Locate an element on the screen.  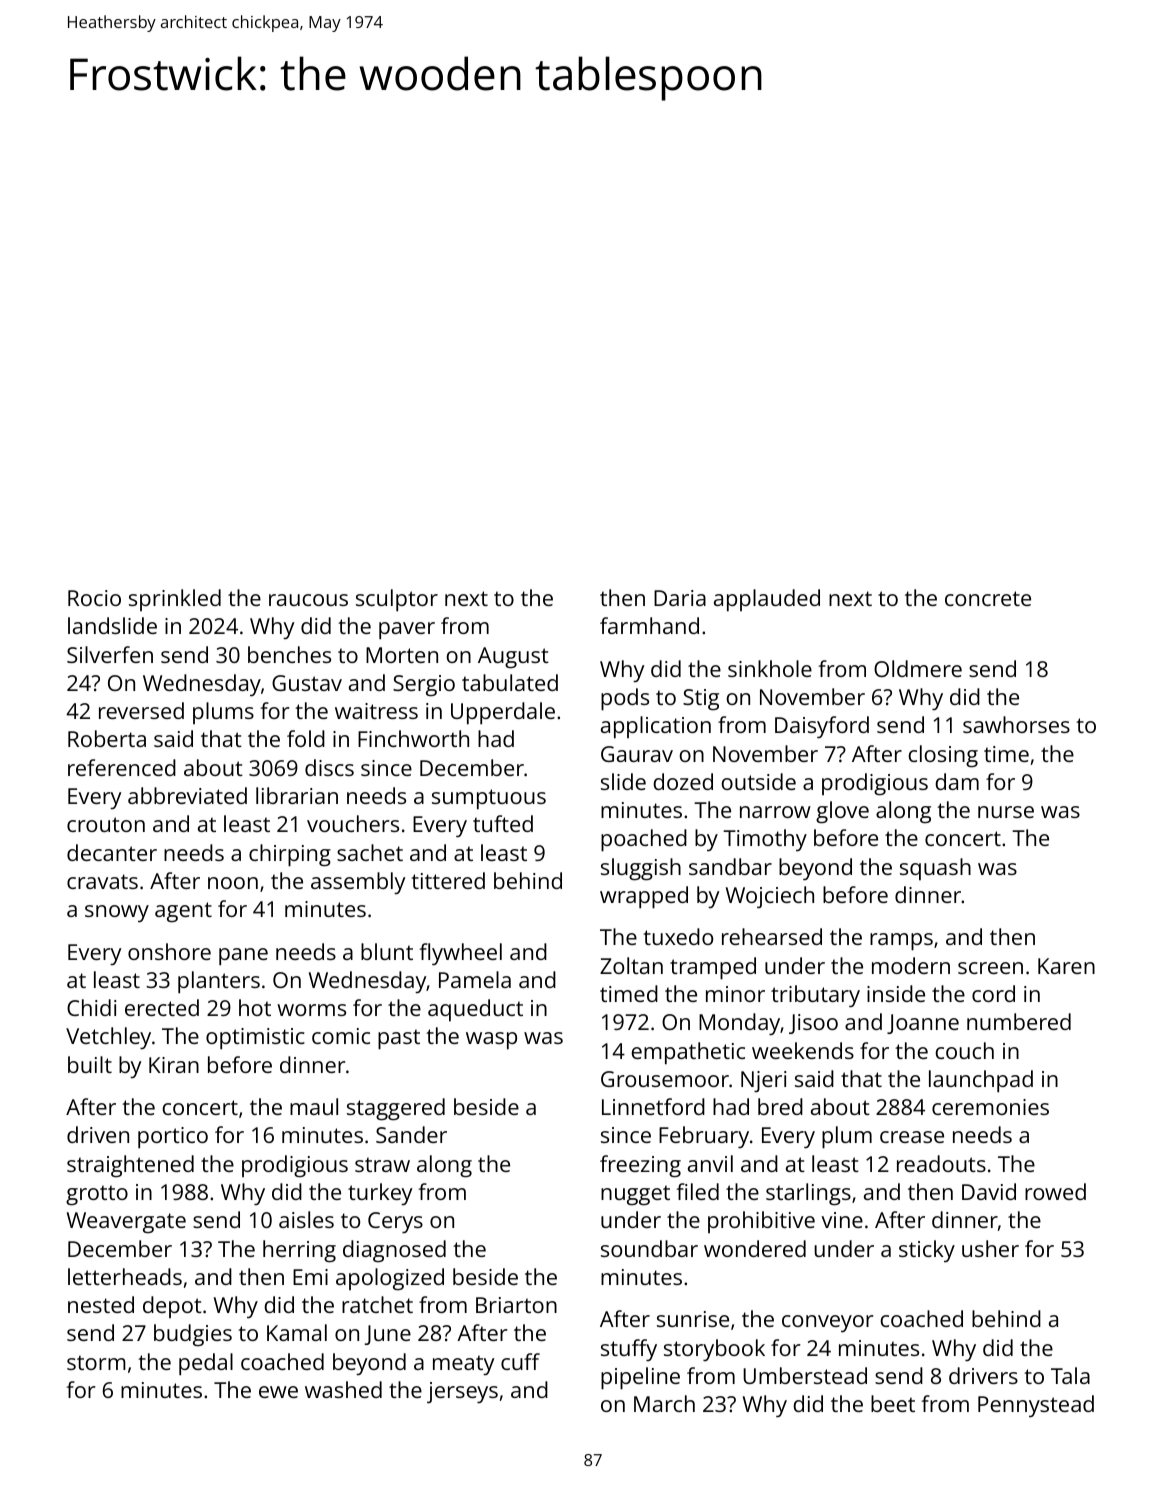
noon is located at coordinates (233, 883).
